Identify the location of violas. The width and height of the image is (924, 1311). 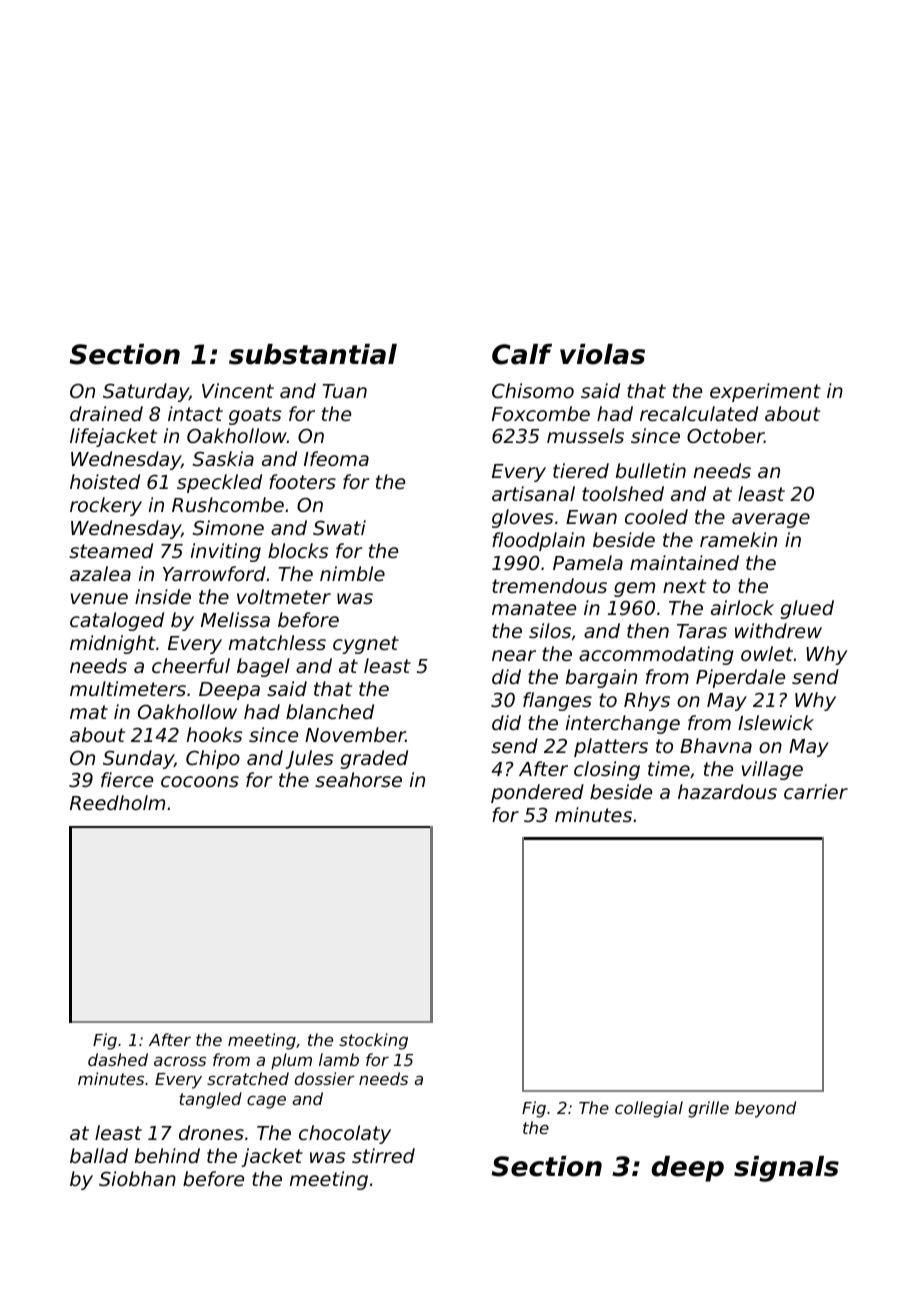
(602, 354).
